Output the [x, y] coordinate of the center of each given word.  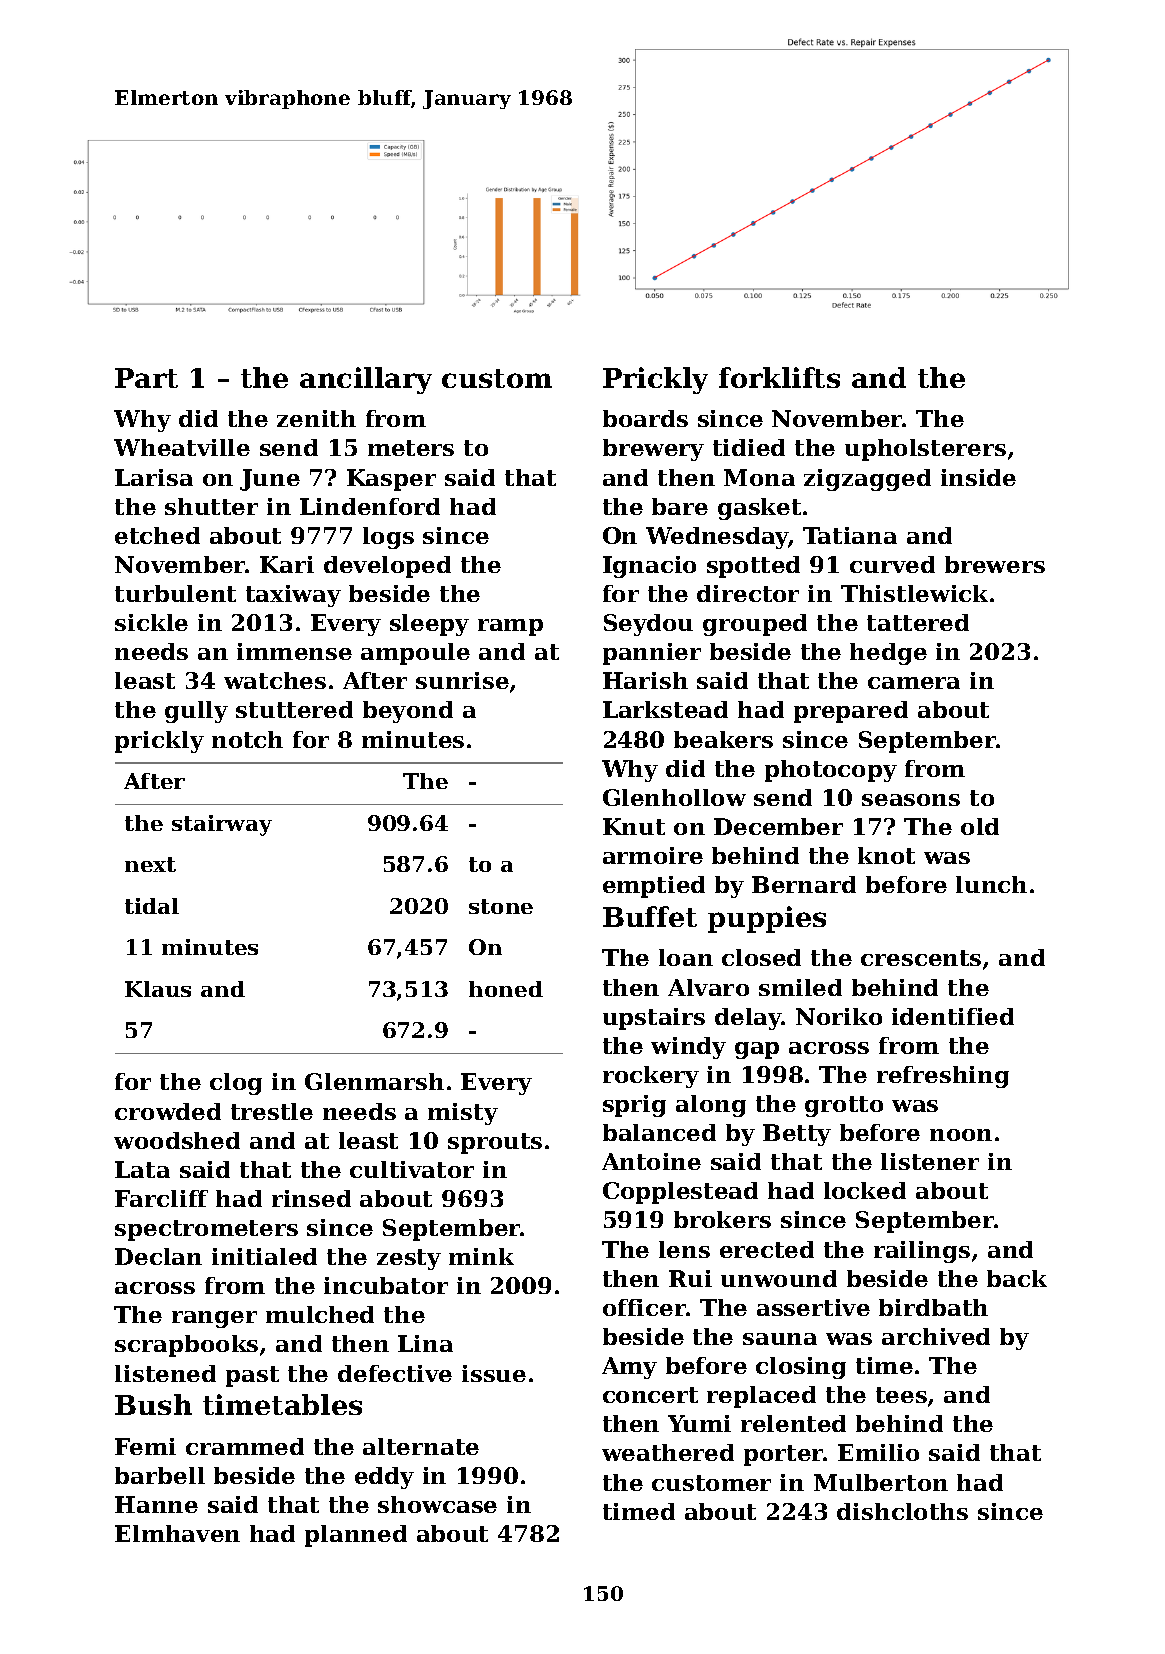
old [980, 826]
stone [501, 906]
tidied [749, 447]
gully [196, 712]
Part [146, 378]
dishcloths [902, 1511]
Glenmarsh [374, 1081]
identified [953, 1016]
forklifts [779, 377]
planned [356, 1536]
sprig [634, 1106]
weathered [668, 1452]
